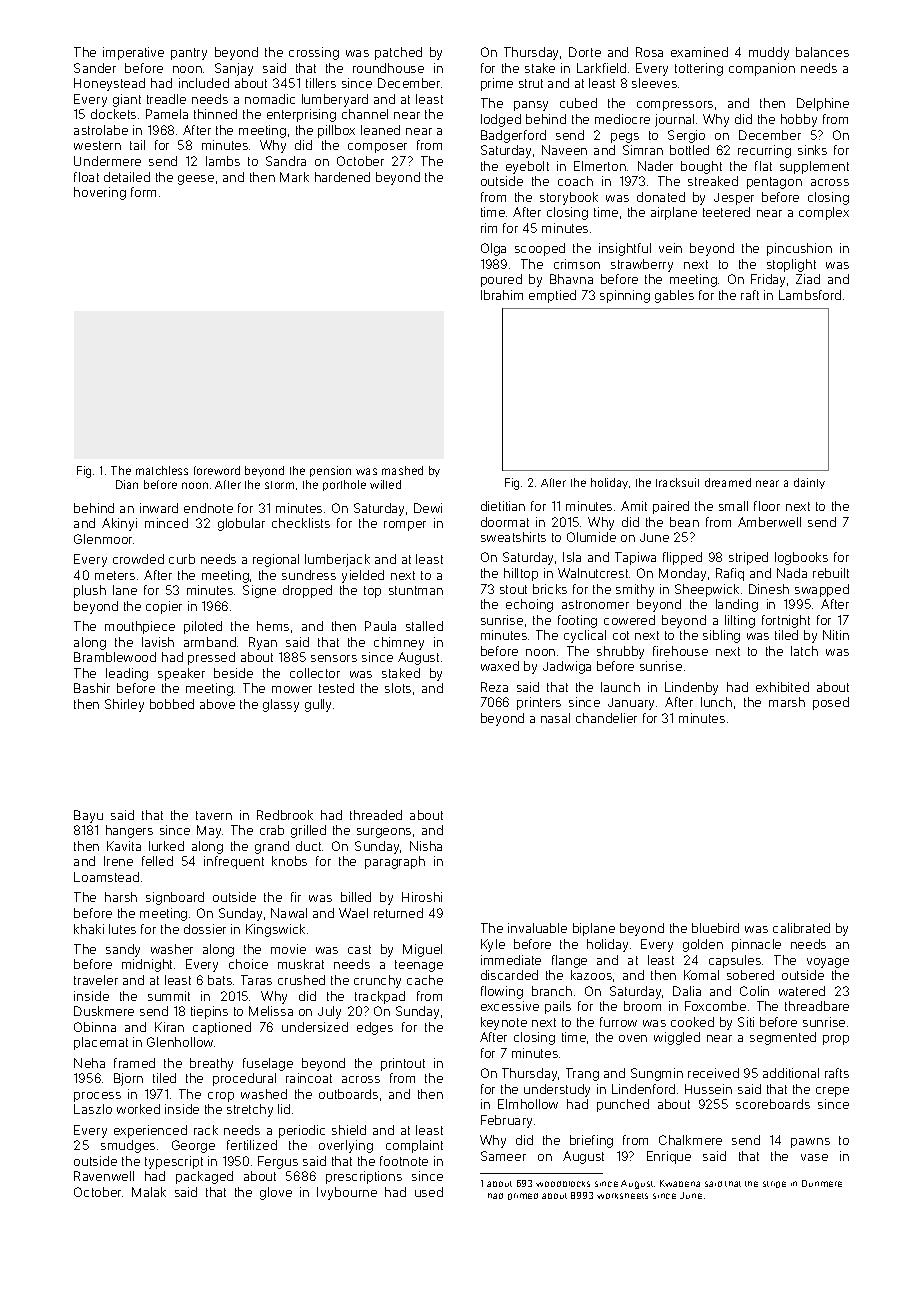 Image resolution: width=924 pixels, height=1308 pixels. What do you see at coordinates (674, 296) in the image?
I see `gables` at bounding box center [674, 296].
